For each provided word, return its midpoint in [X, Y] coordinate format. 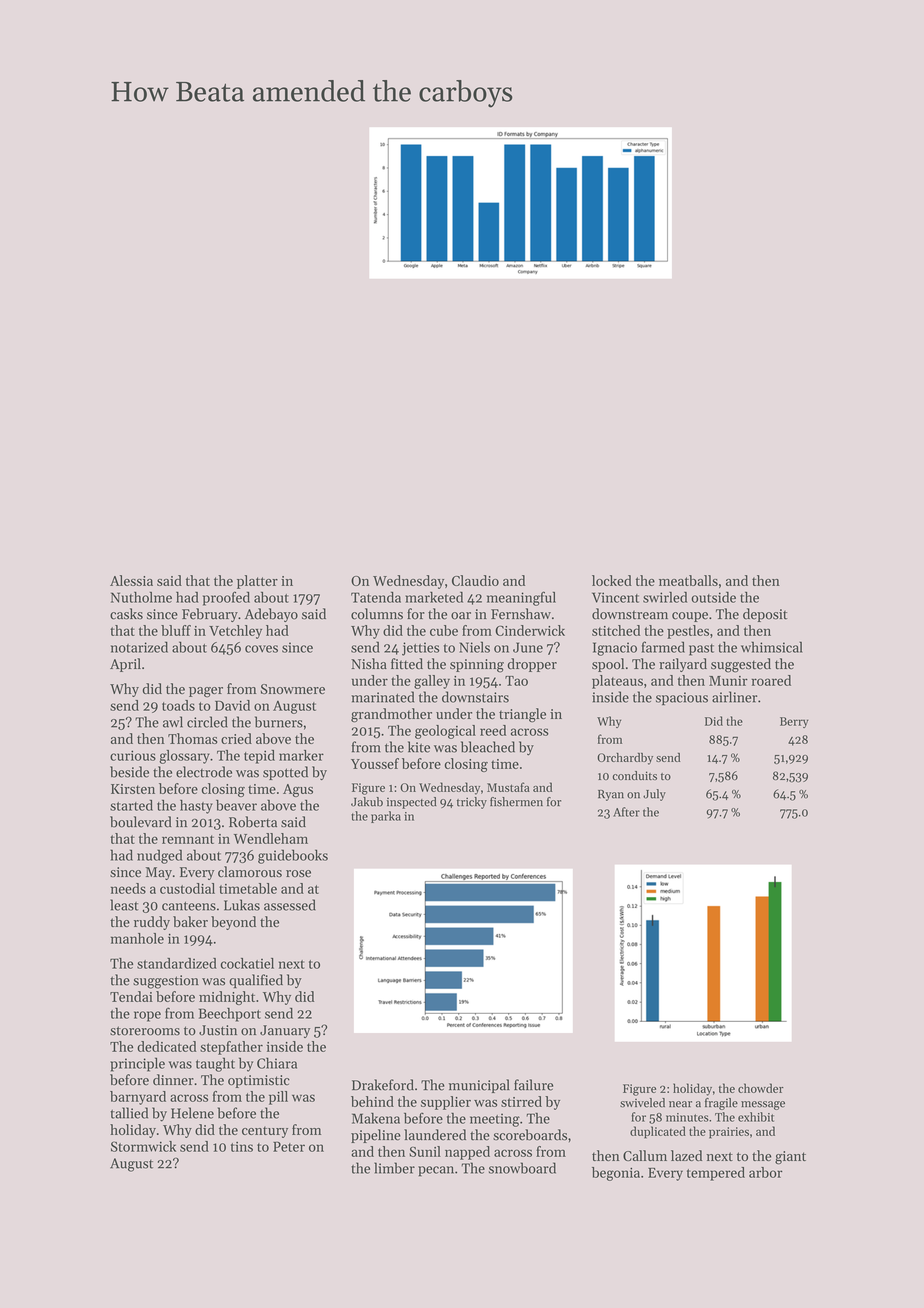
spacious [682, 699]
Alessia [131, 580]
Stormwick [143, 1146]
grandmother [391, 715]
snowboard [522, 1168]
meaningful [521, 598]
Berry [794, 722]
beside [129, 772]
